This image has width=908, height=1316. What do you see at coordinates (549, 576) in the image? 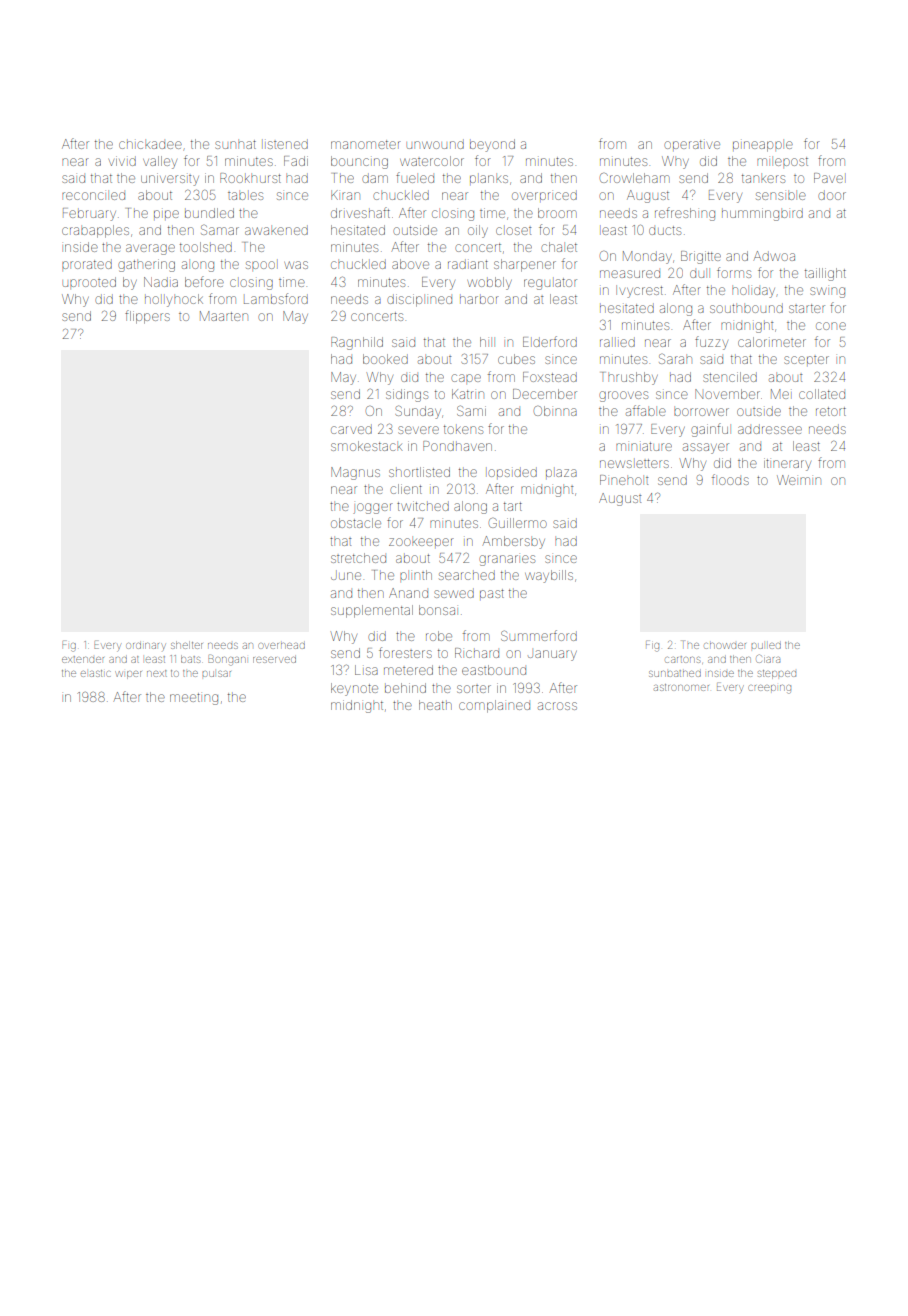
I see `waybills` at bounding box center [549, 576].
